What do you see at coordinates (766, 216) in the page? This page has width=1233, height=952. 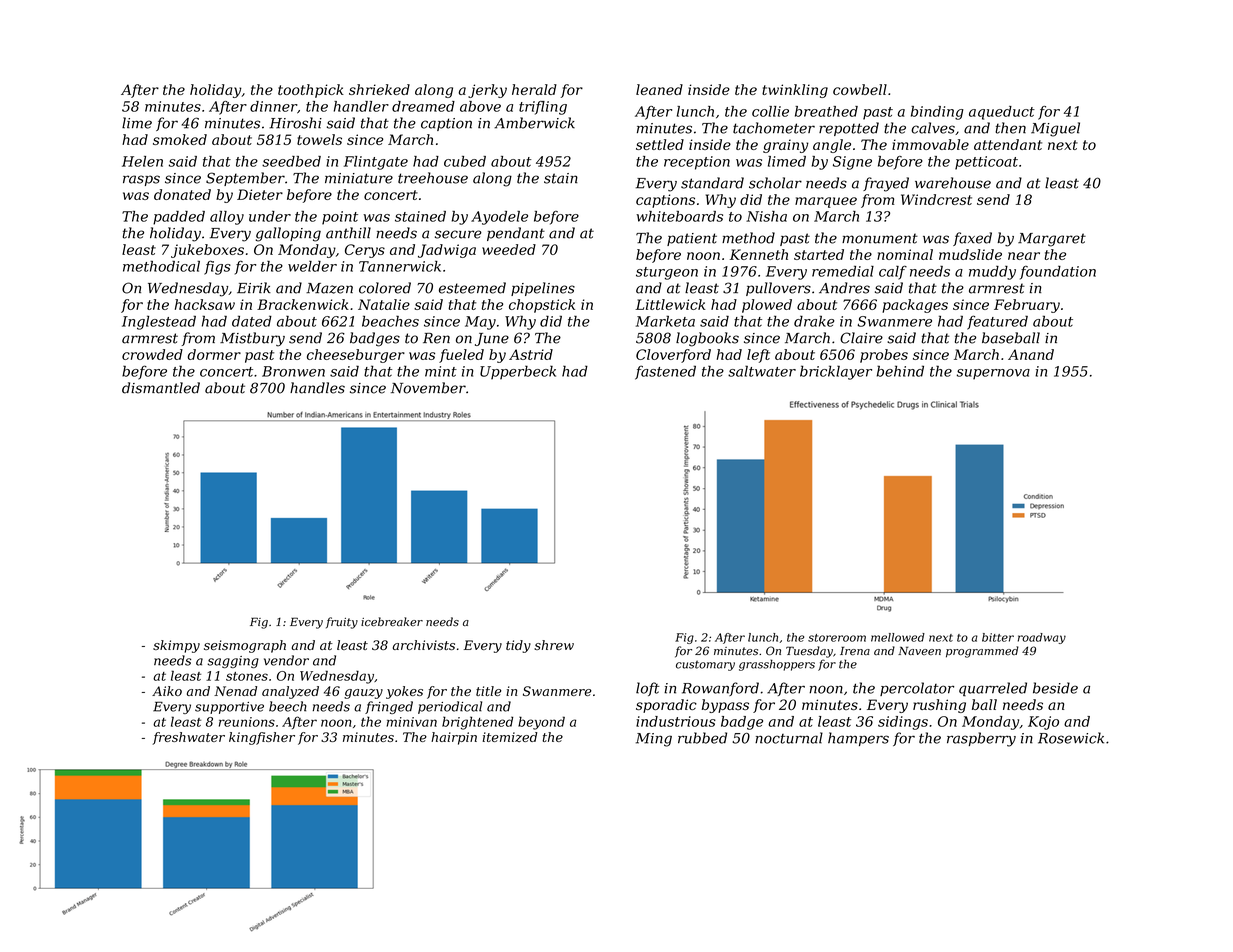 I see `Nisha` at bounding box center [766, 216].
